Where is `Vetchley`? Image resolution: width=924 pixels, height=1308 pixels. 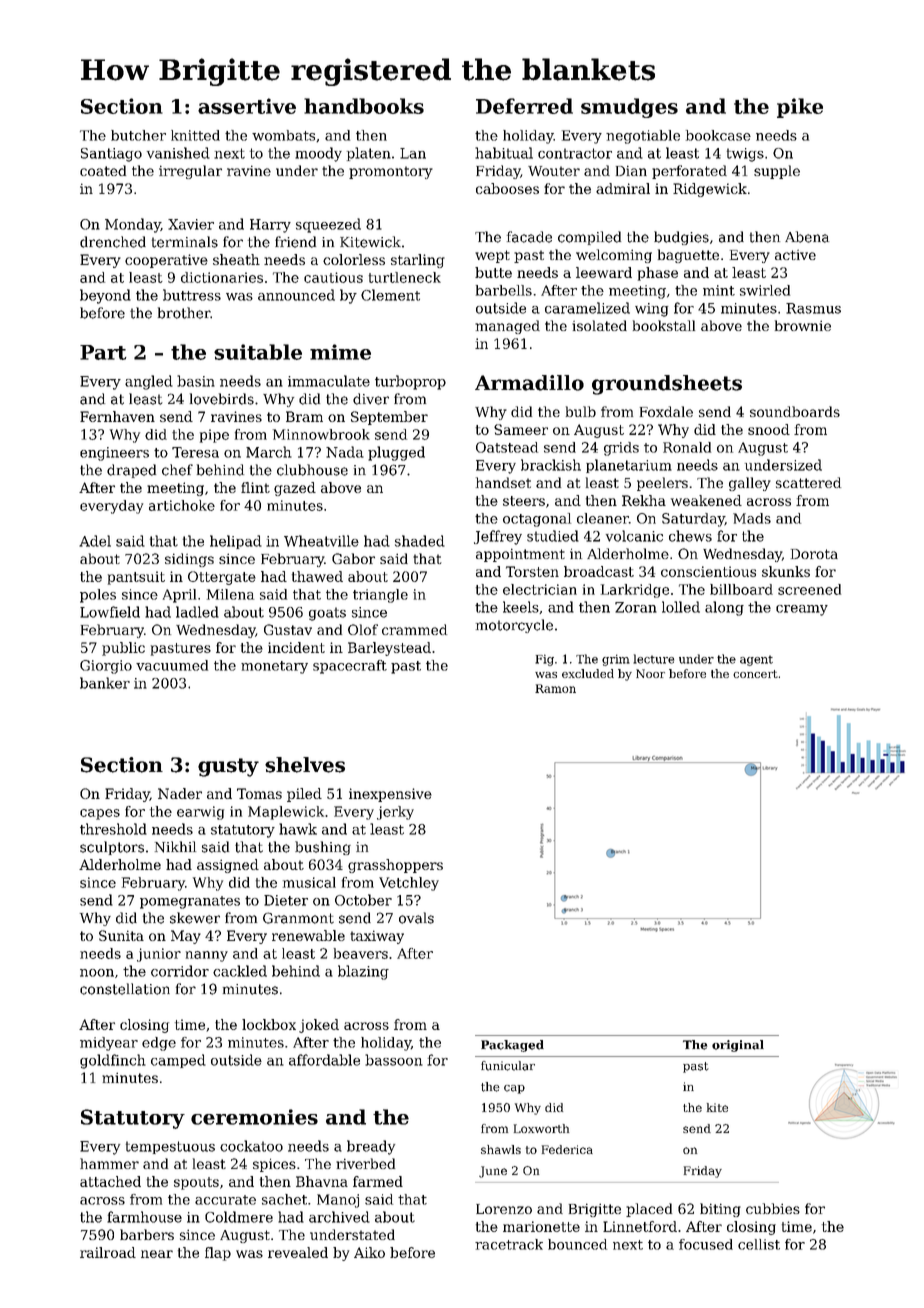 Vetchley is located at coordinates (409, 884).
